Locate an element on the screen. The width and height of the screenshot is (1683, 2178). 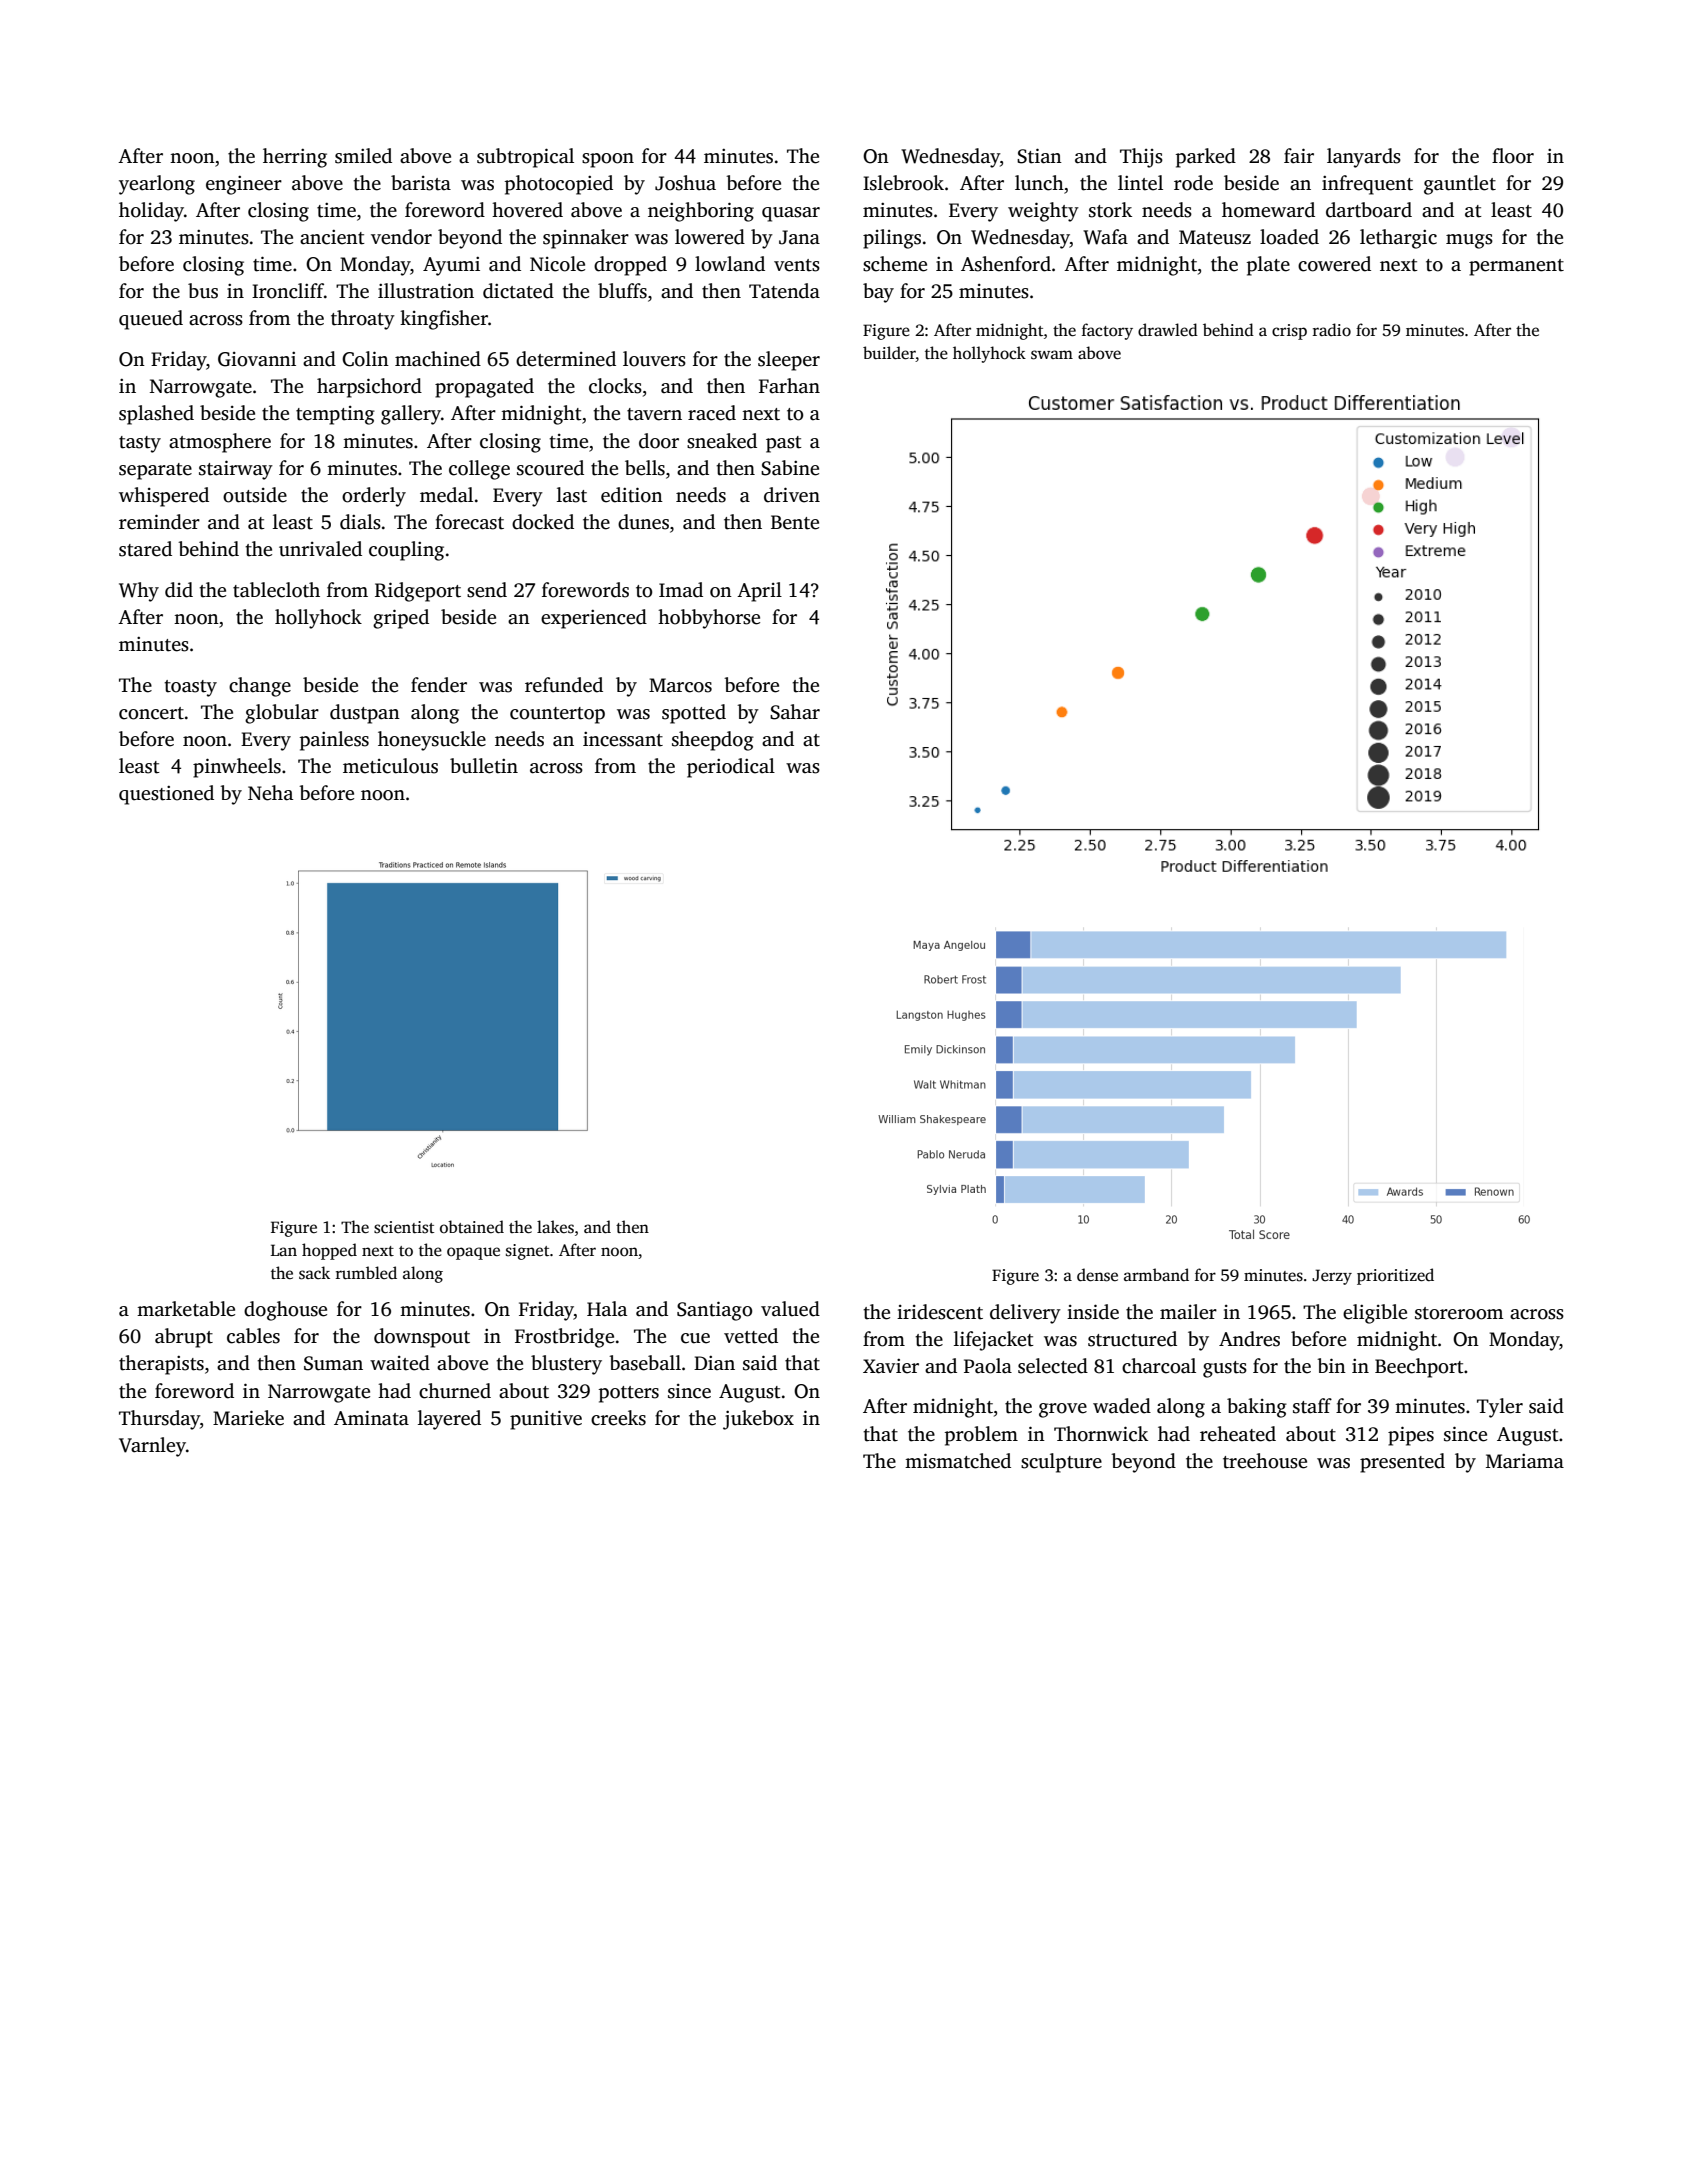
permanent is located at coordinates (1516, 267).
